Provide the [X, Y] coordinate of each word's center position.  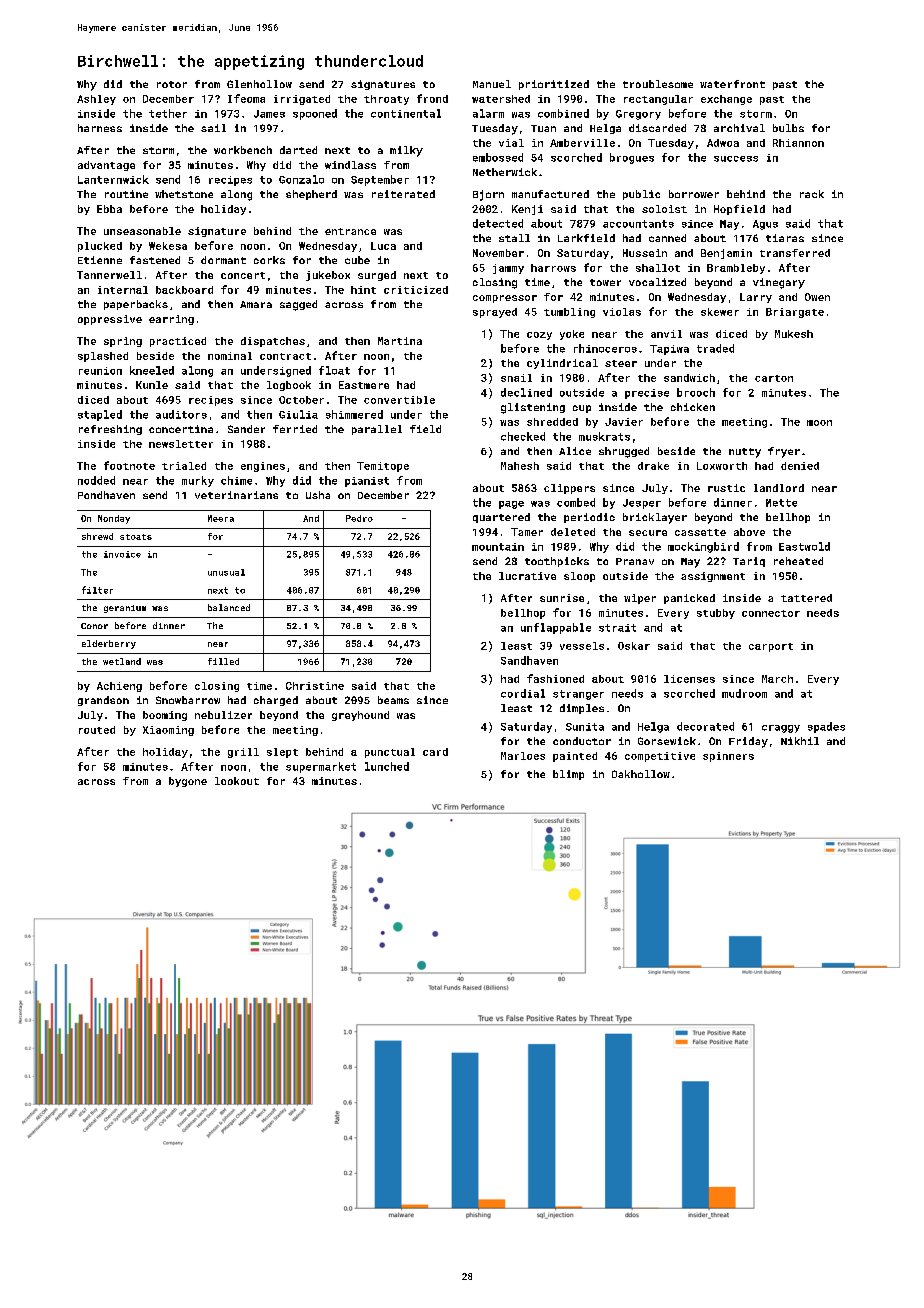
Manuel [492, 84]
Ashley [96, 100]
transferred [795, 253]
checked [523, 436]
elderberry [109, 644]
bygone [188, 782]
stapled [100, 415]
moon [819, 423]
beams [393, 700]
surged [377, 276]
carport [771, 647]
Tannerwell [109, 275]
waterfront [732, 84]
